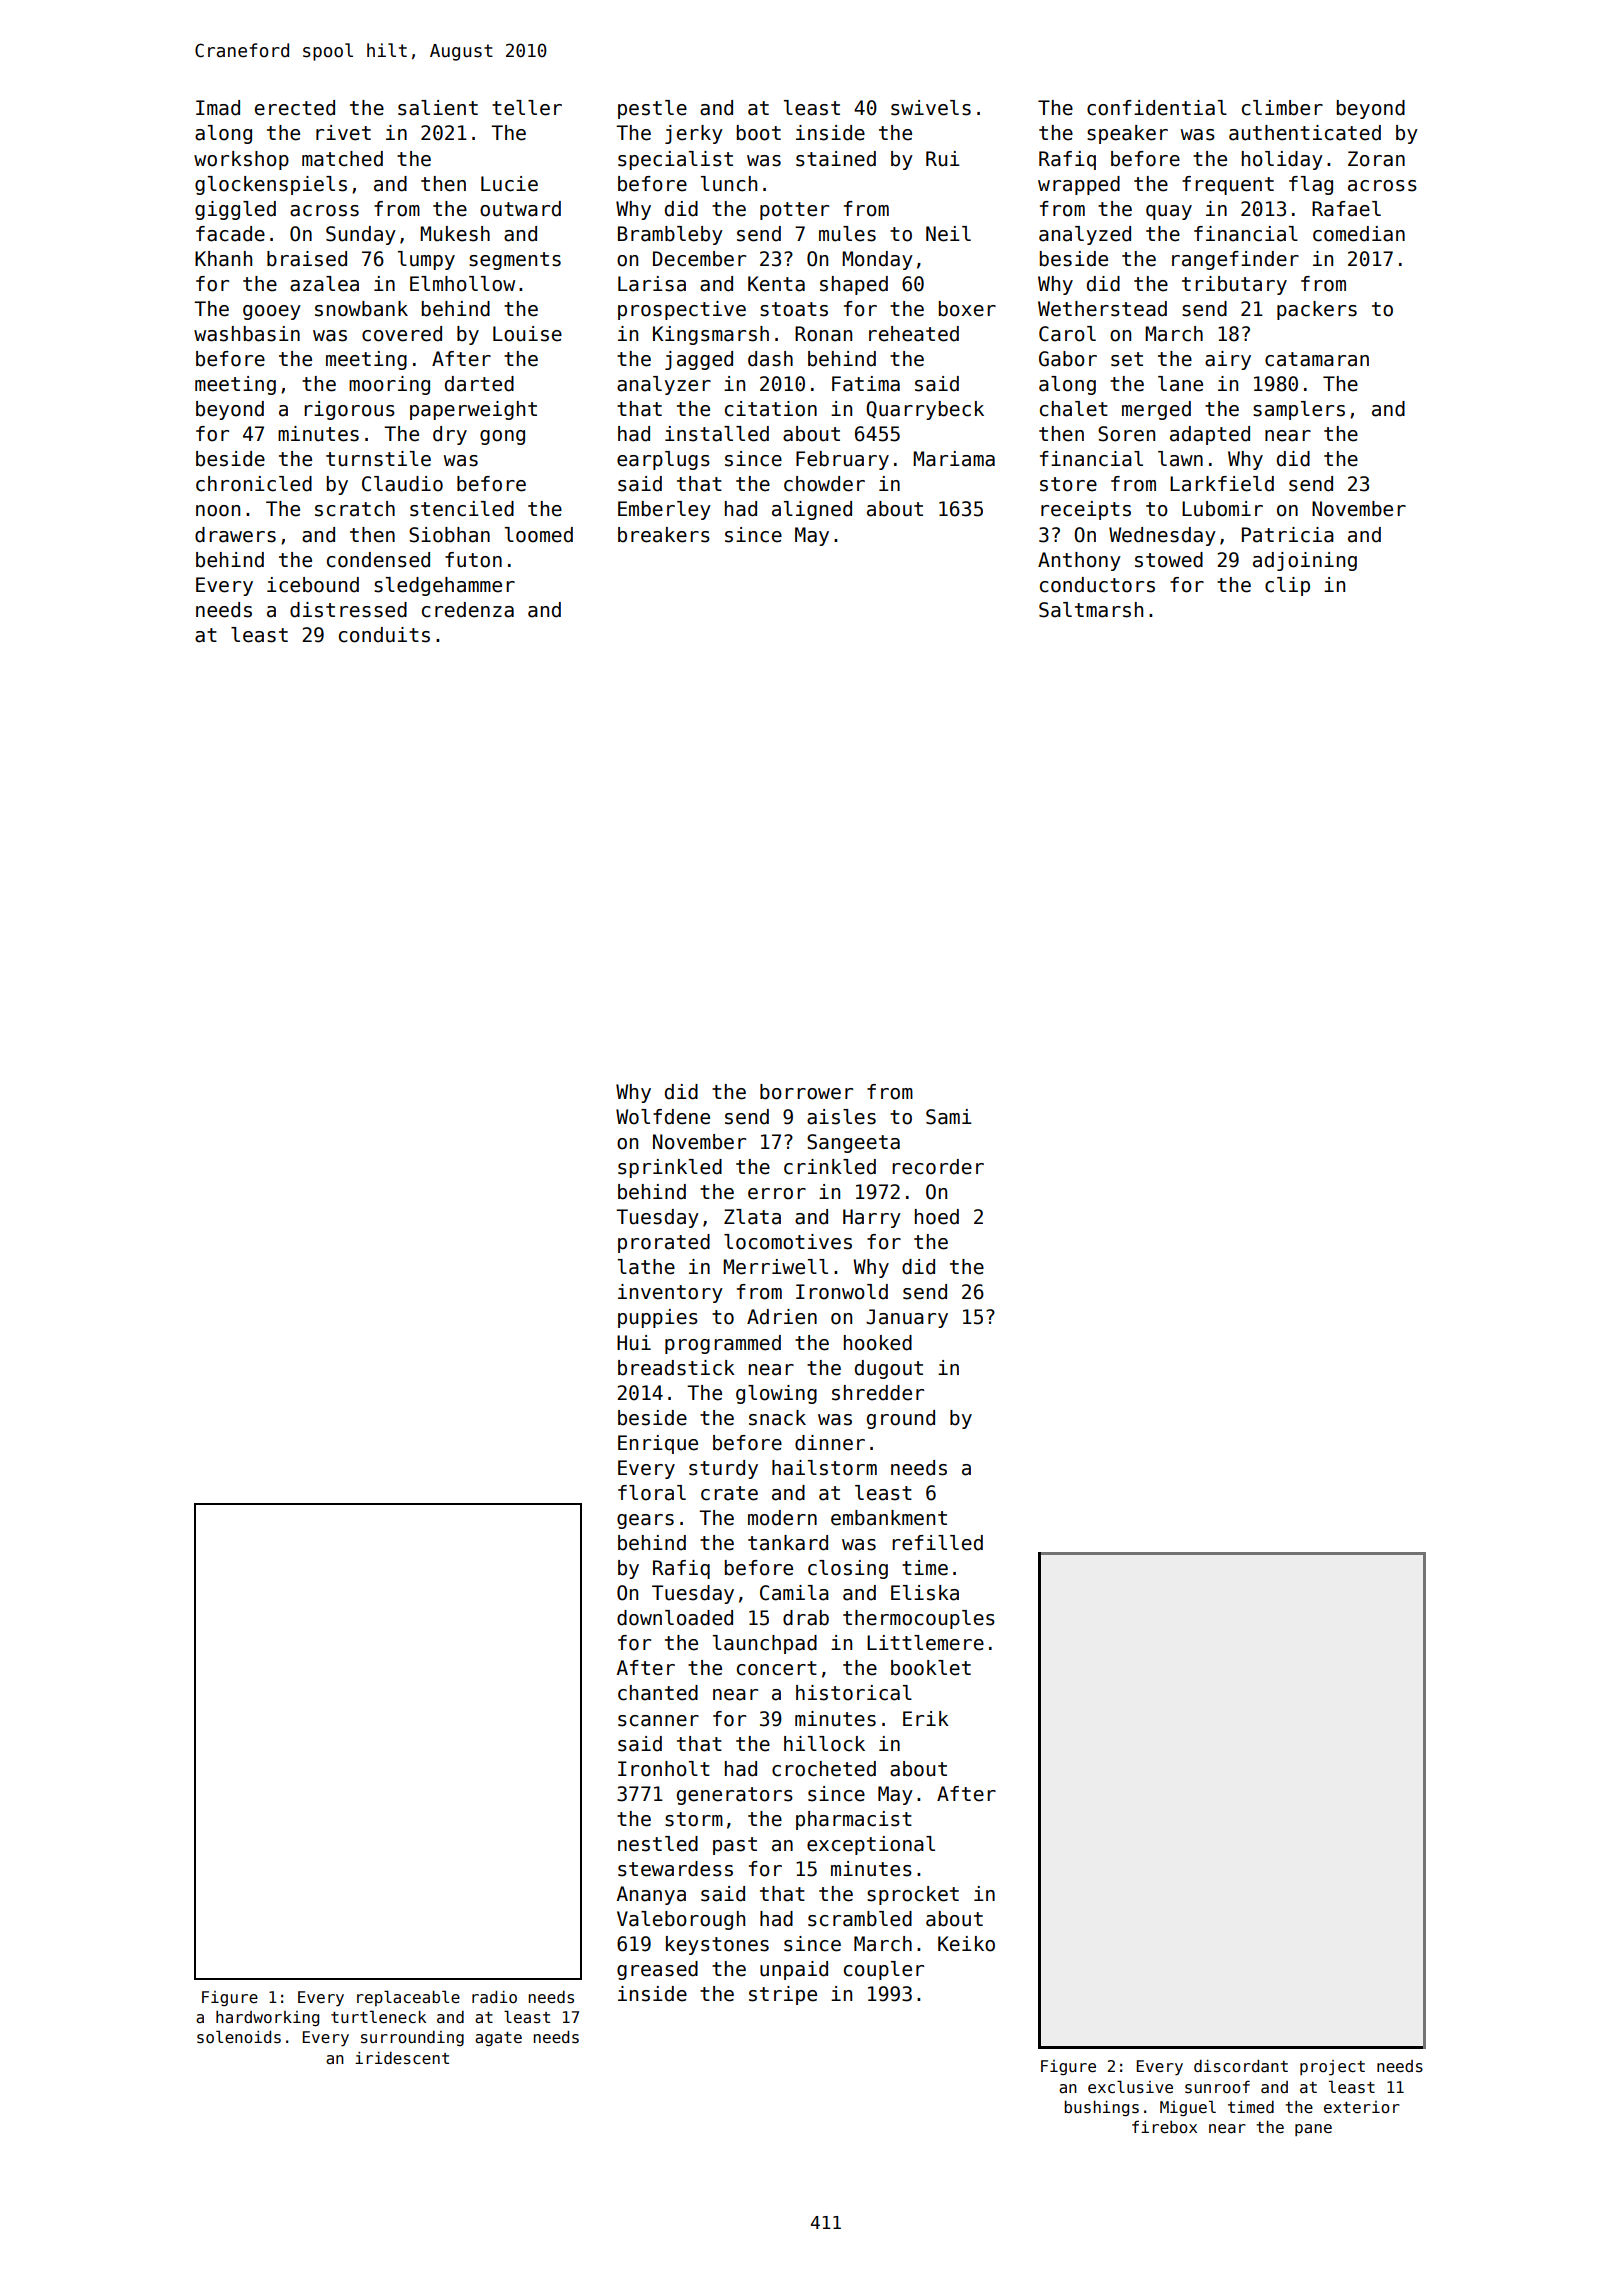  What do you see at coordinates (235, 210) in the screenshot?
I see `giggled` at bounding box center [235, 210].
